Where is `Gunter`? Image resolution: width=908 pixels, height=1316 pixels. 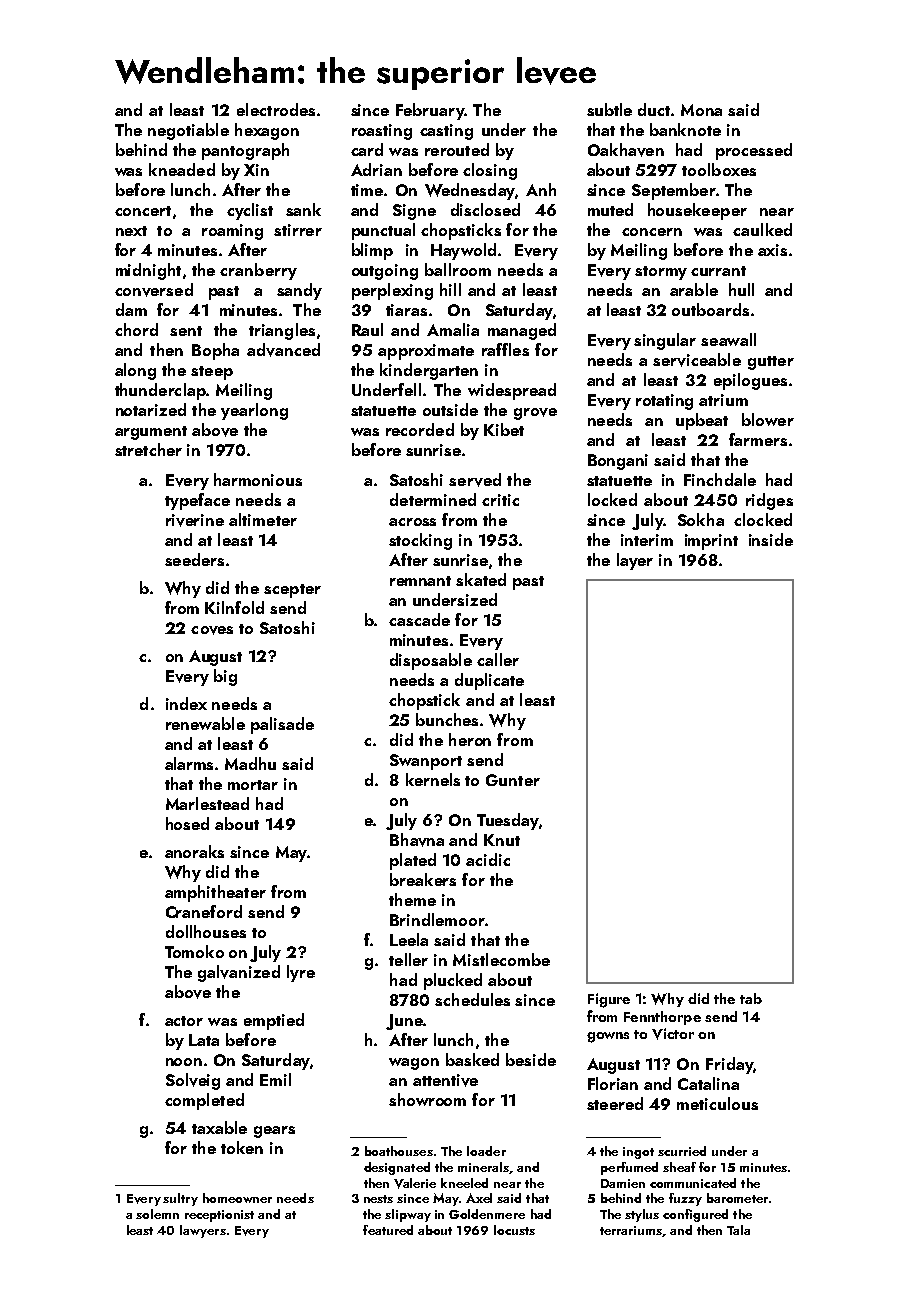
Gunter is located at coordinates (513, 780).
